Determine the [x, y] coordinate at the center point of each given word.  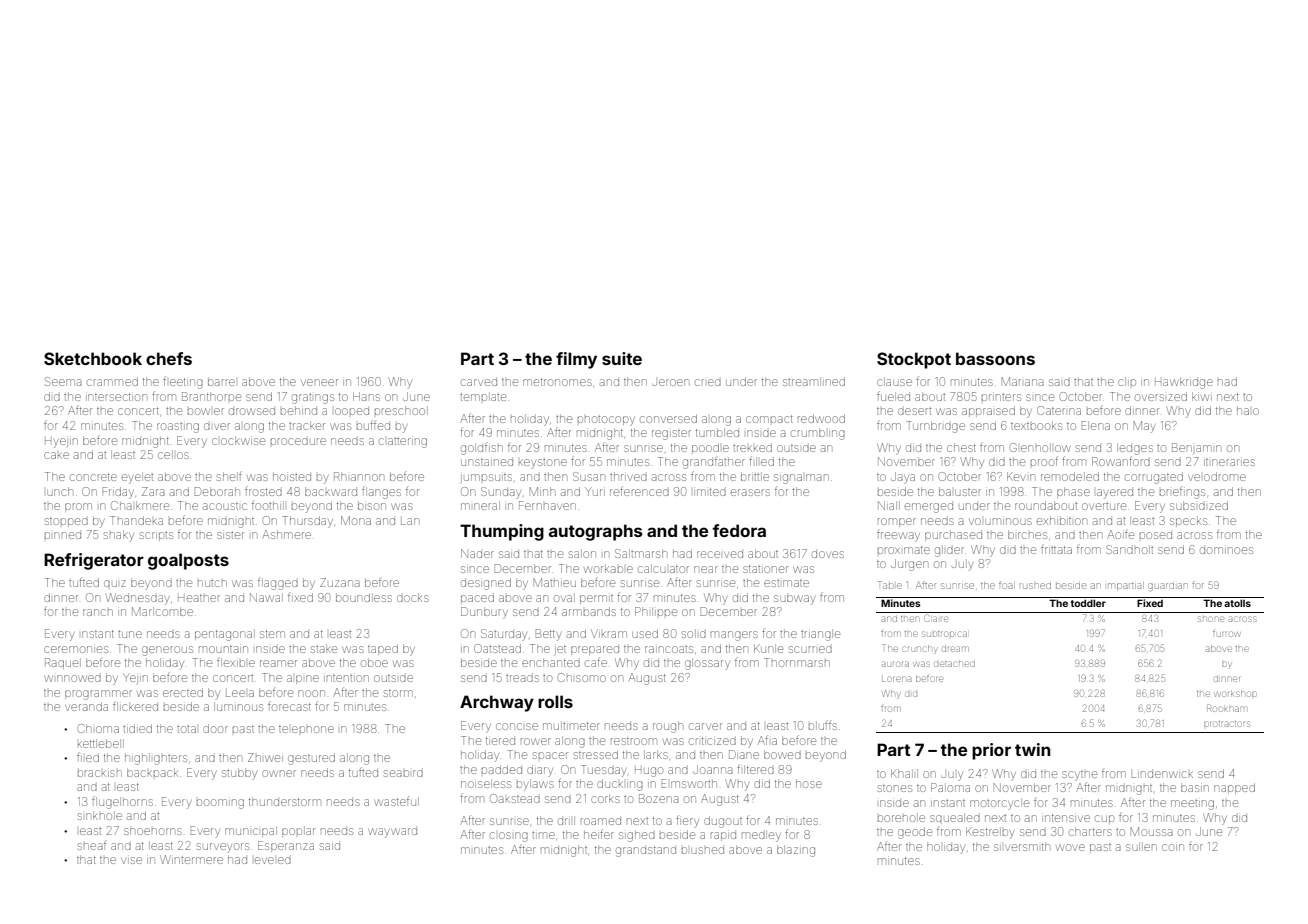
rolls [555, 701]
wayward [392, 833]
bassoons [995, 358]
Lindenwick [1162, 774]
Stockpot [914, 360]
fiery [687, 821]
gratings [313, 399]
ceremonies [76, 649]
